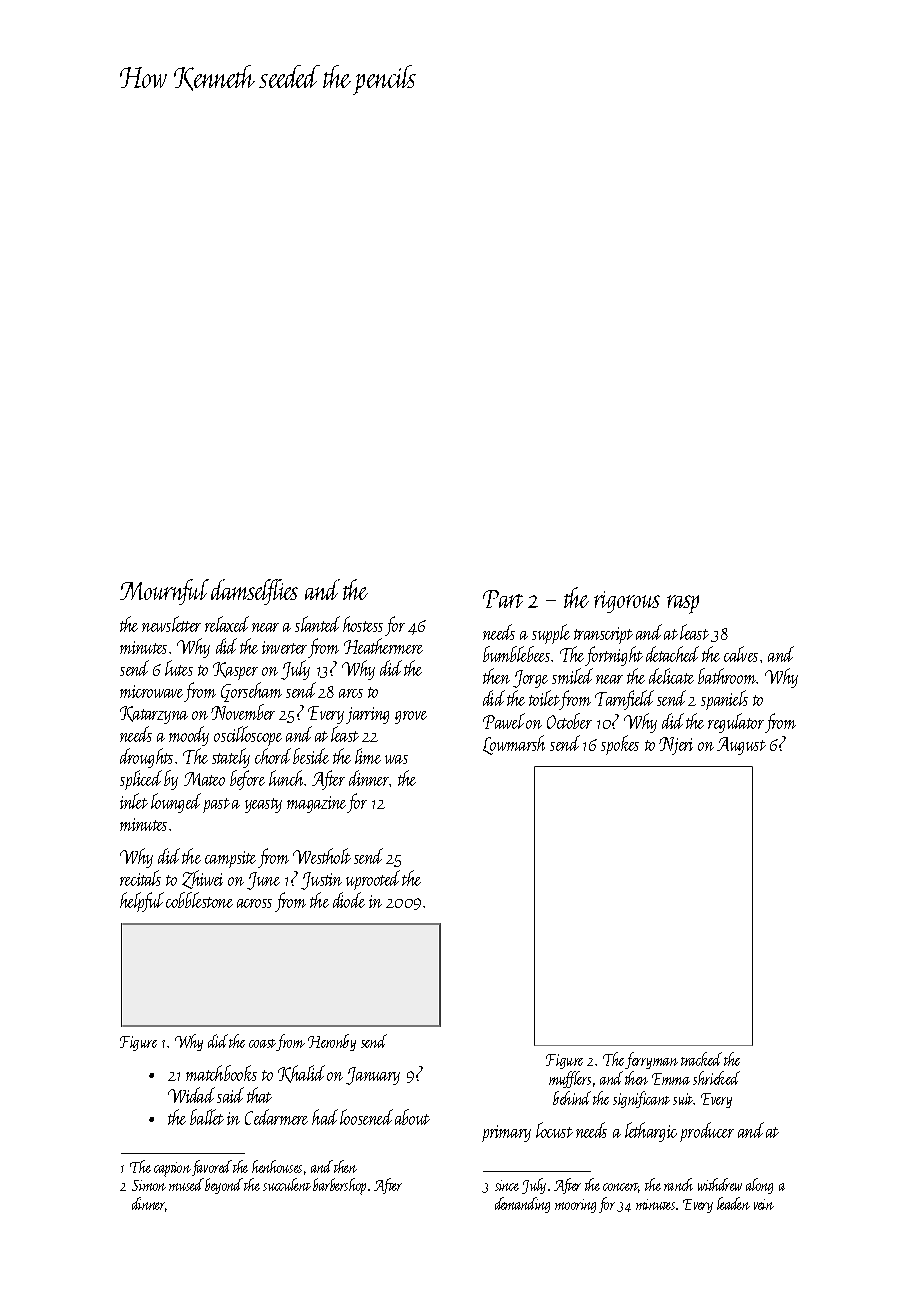  What do you see at coordinates (224, 1186) in the screenshot?
I see `beyond` at bounding box center [224, 1186].
